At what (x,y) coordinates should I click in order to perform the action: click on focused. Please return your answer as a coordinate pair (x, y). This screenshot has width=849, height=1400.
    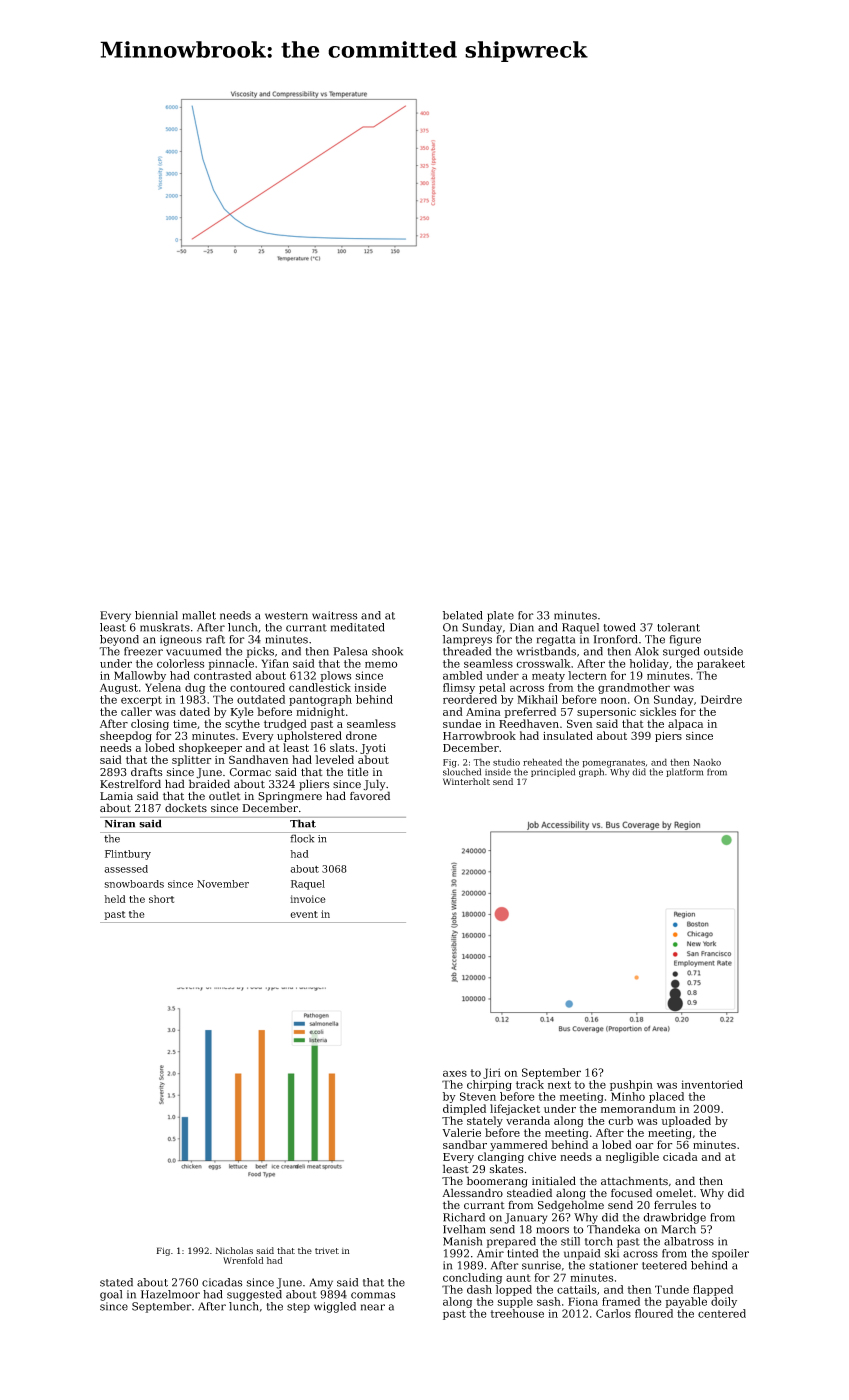
    Looking at the image, I should click on (631, 1192).
